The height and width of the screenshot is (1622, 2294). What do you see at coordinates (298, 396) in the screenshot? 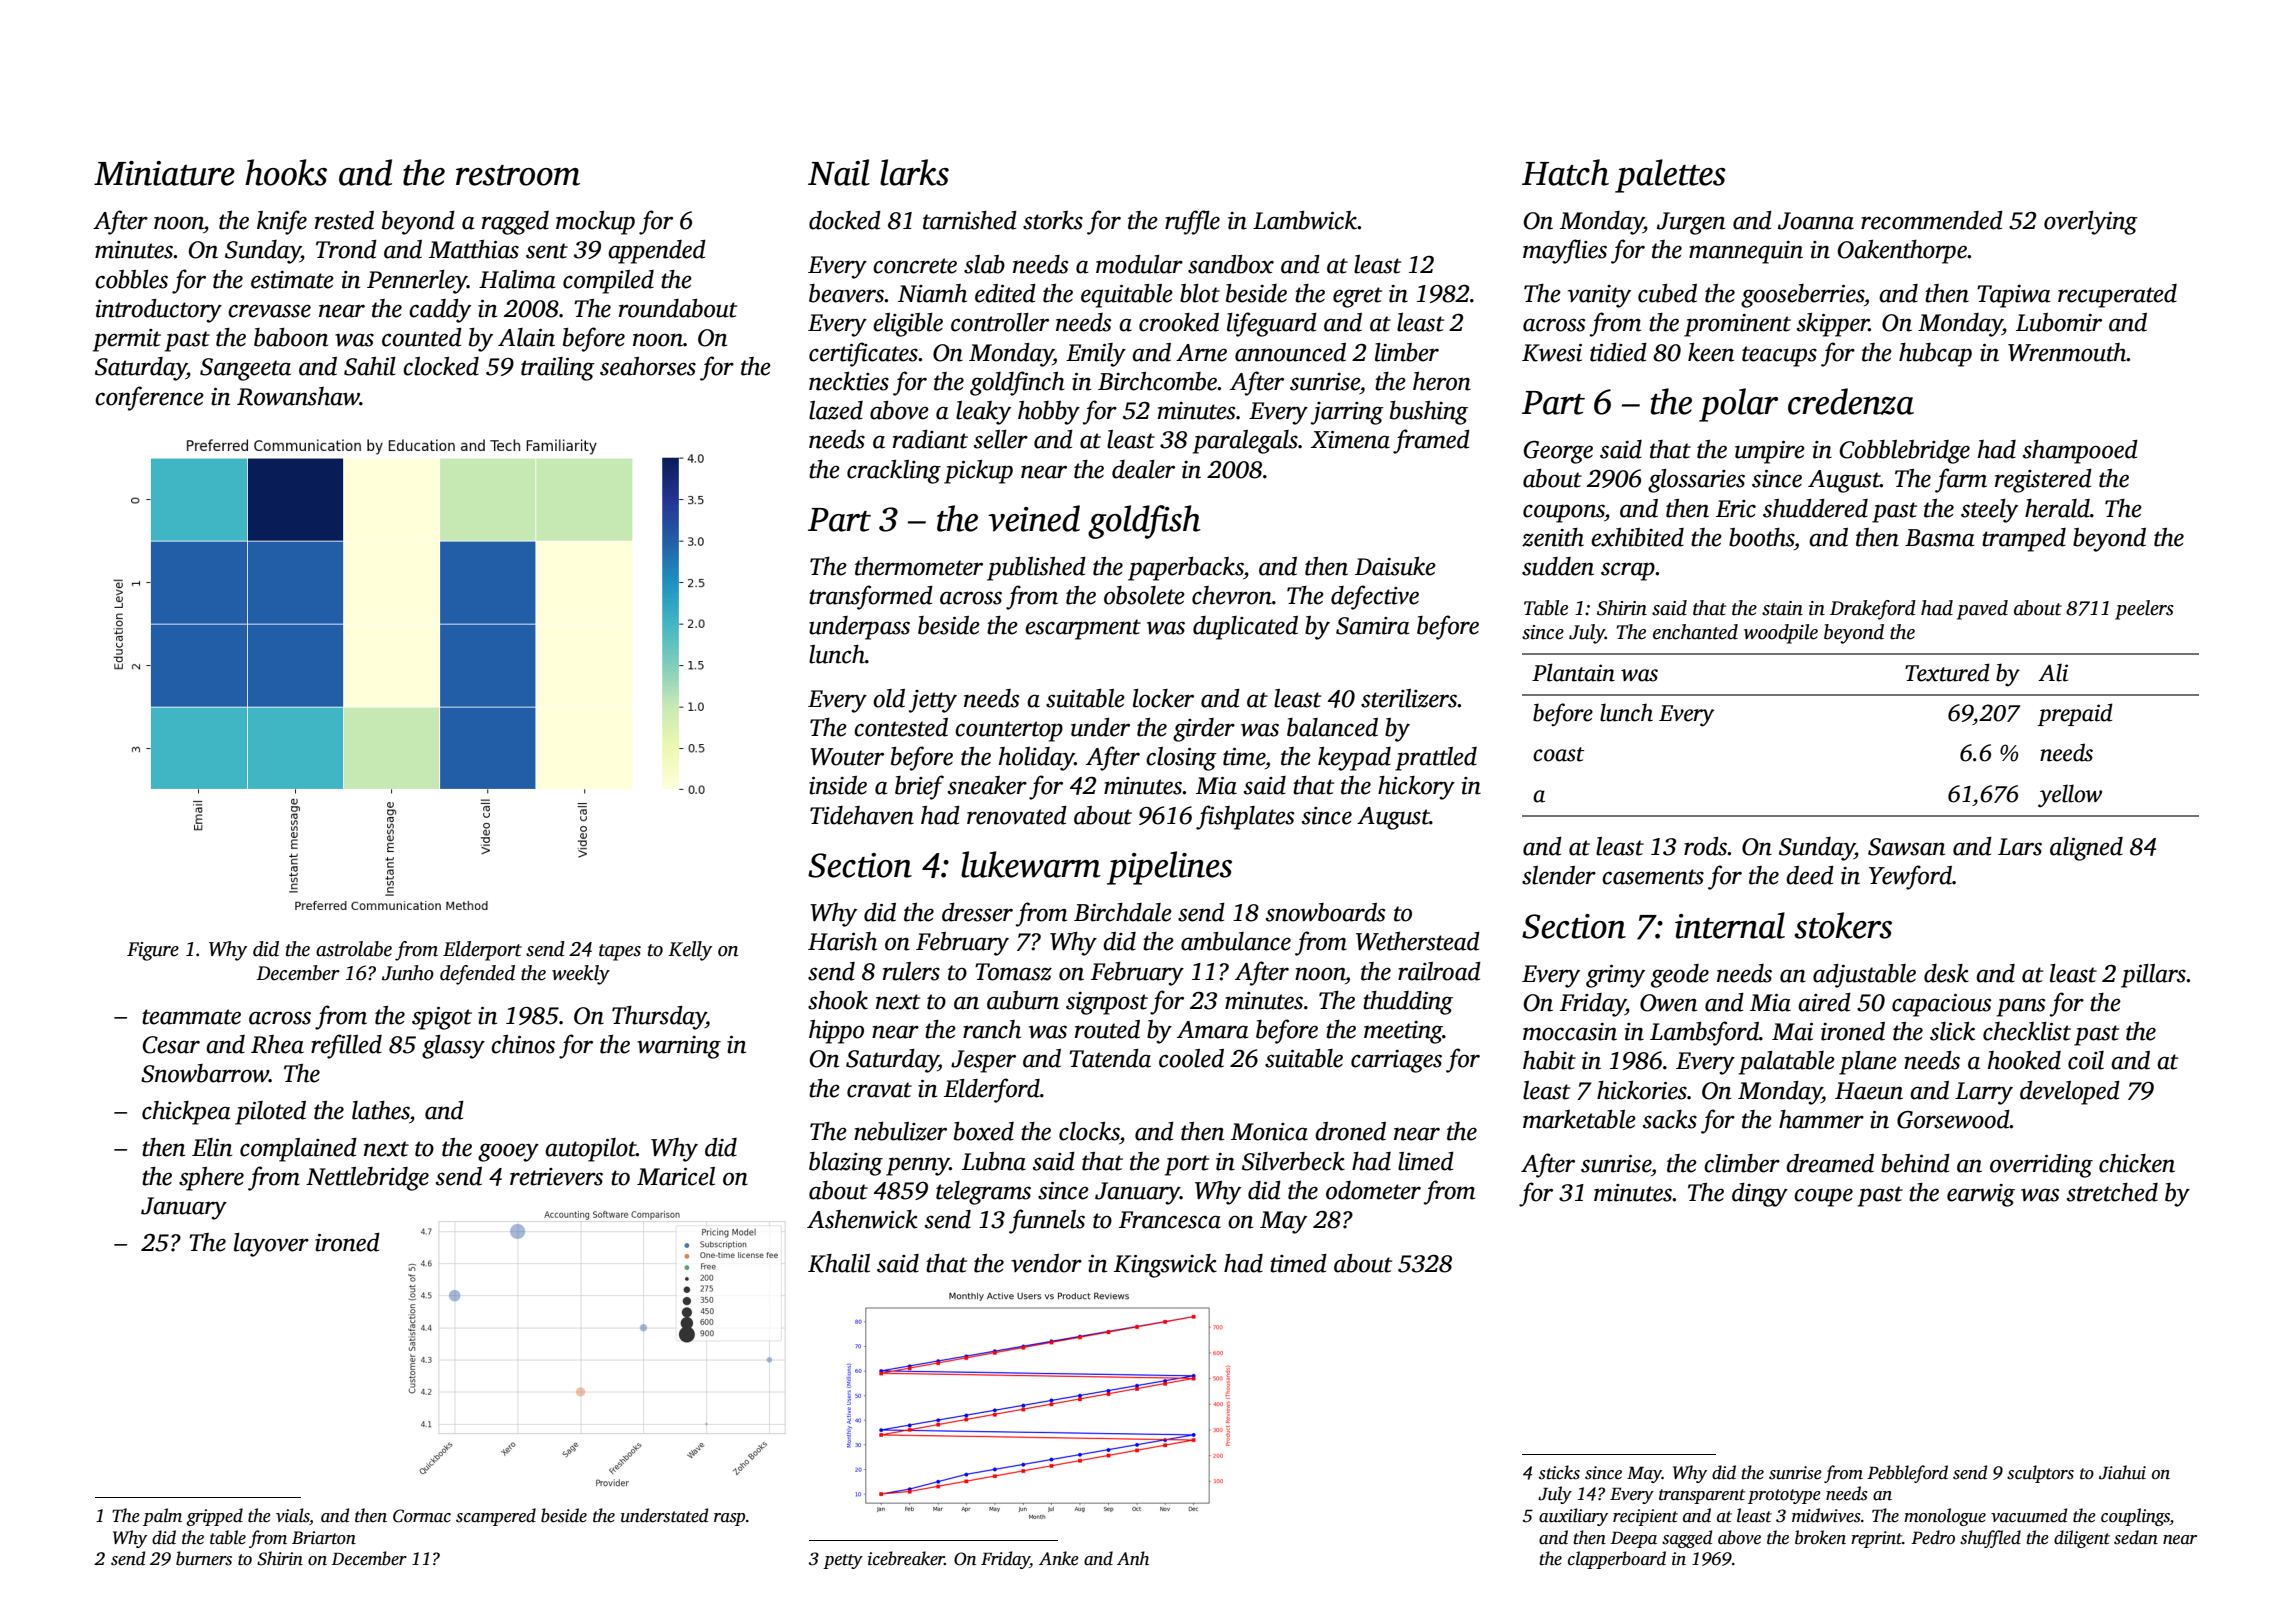
I see `Rowanshaw` at bounding box center [298, 396].
